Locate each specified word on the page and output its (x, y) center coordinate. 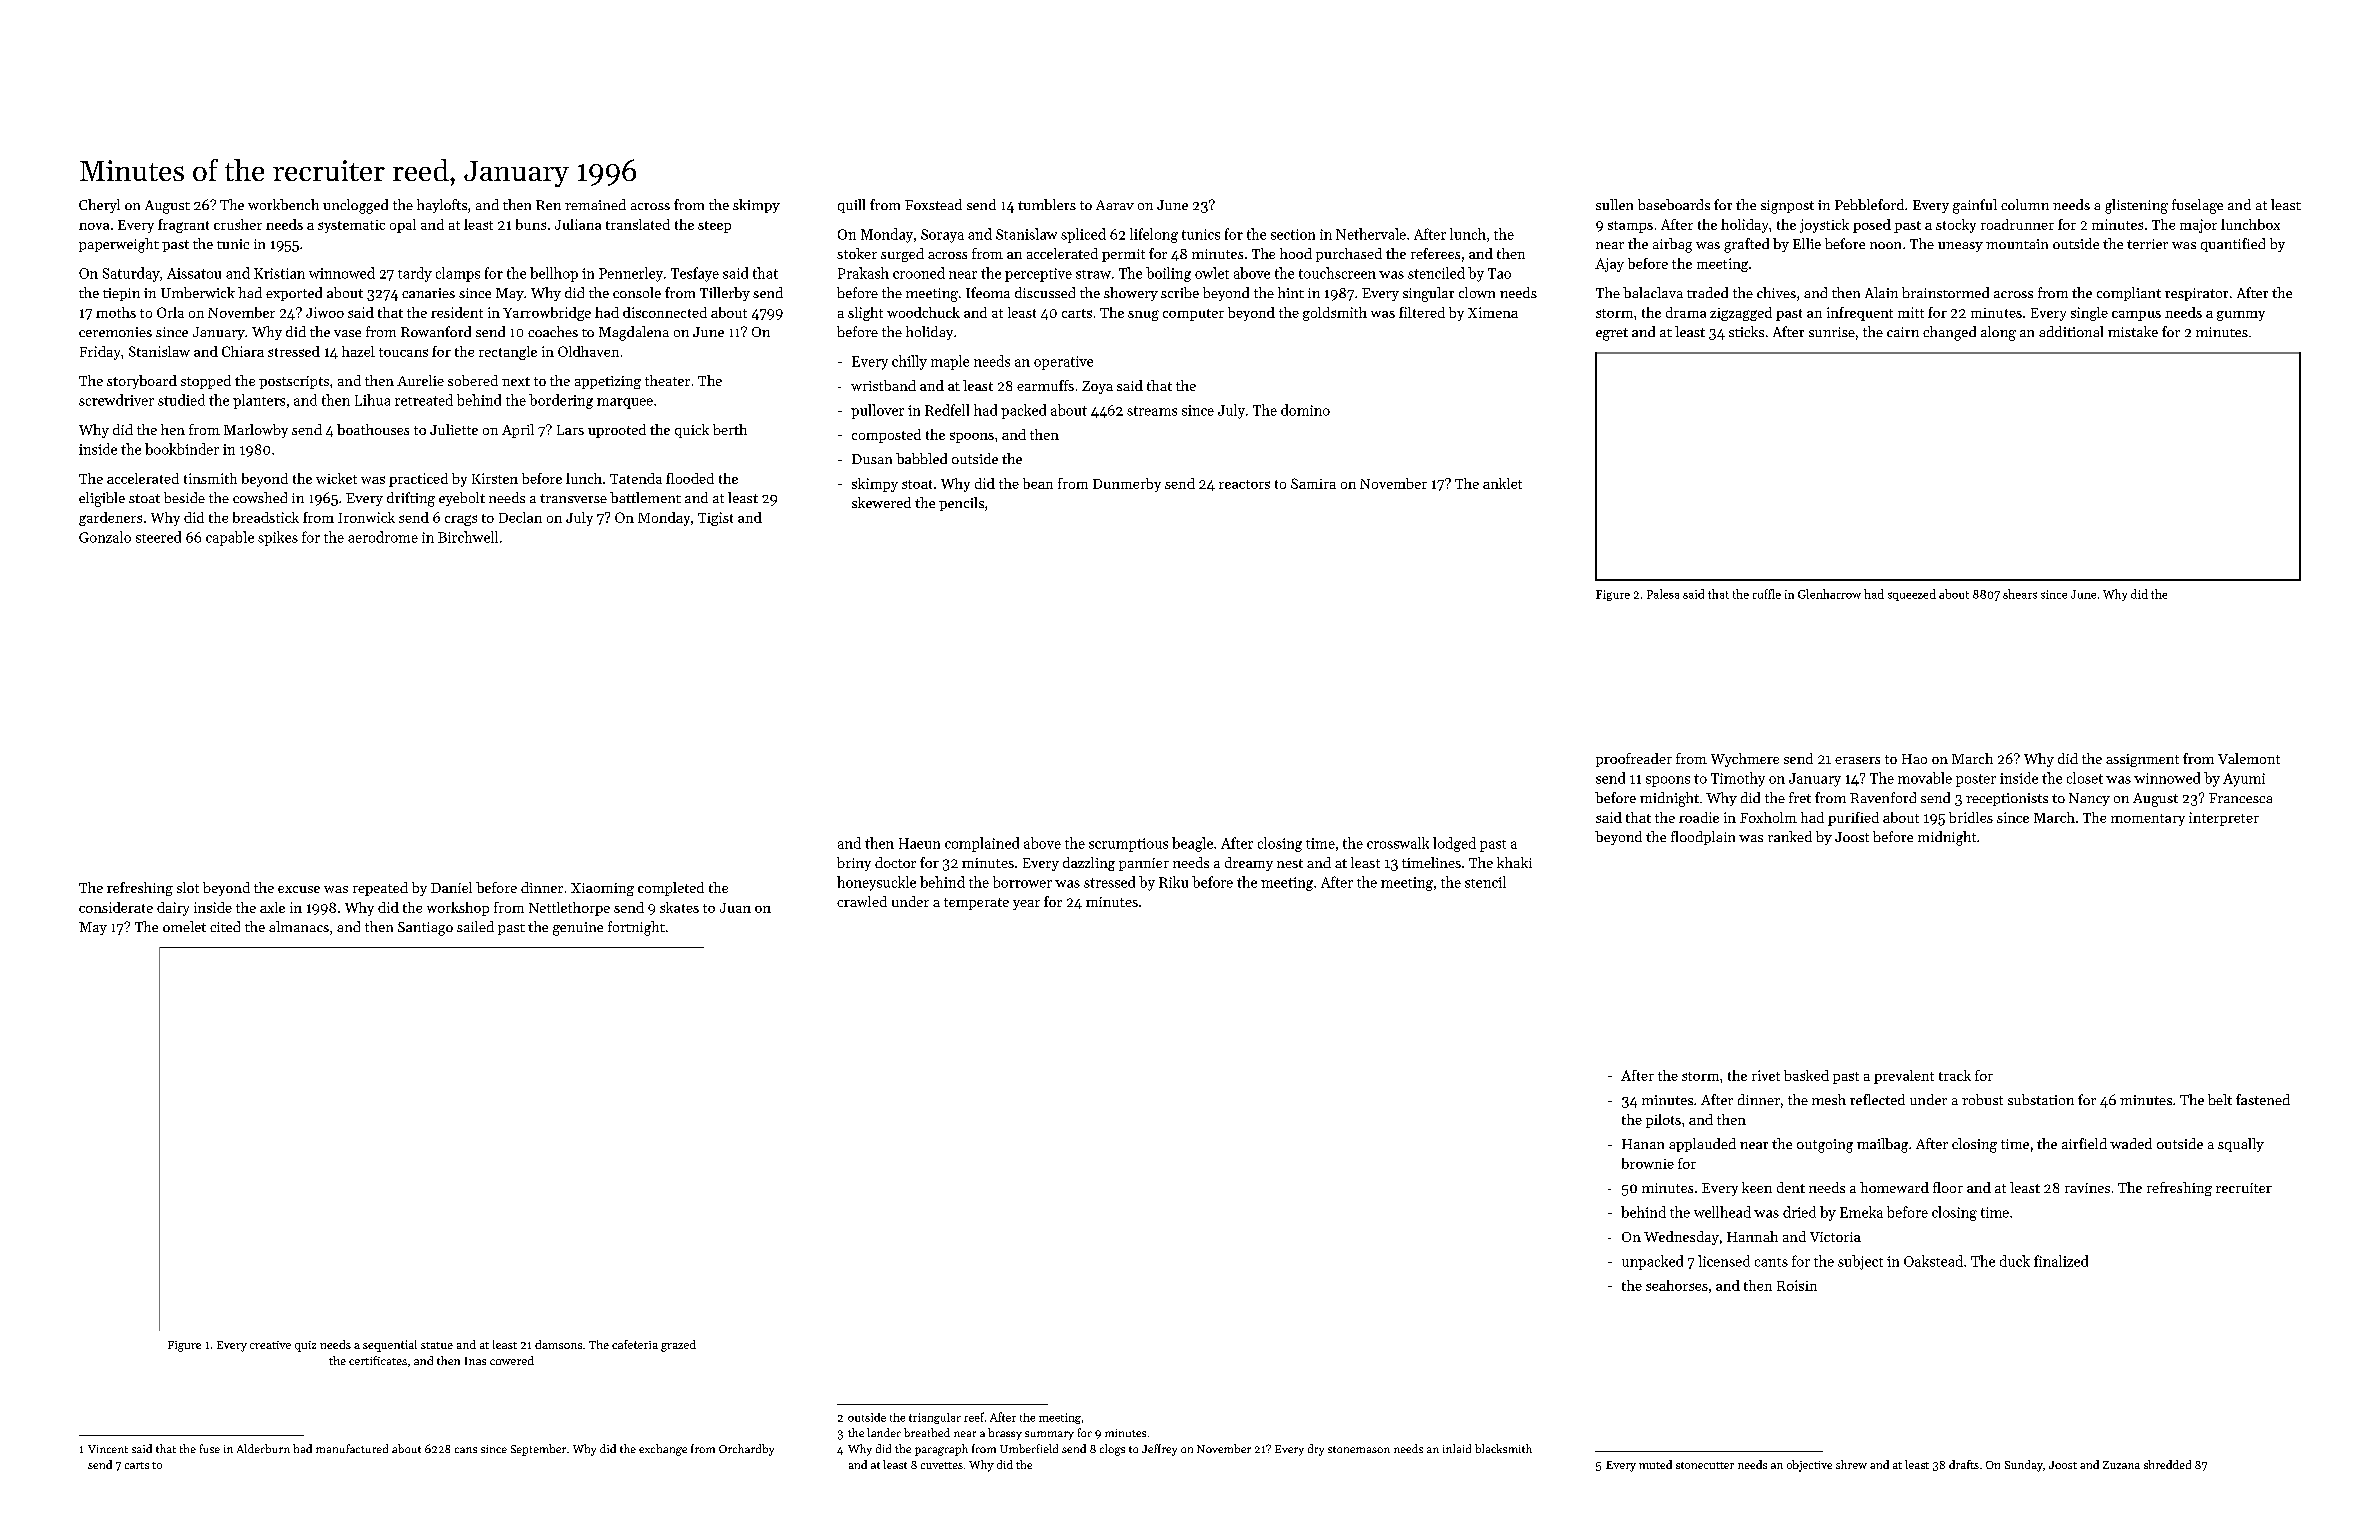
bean (1038, 483)
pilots (1663, 1121)
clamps (458, 274)
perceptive (1038, 275)
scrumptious (1128, 845)
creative (270, 1345)
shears (2020, 594)
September (538, 1450)
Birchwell (468, 537)
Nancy (2089, 799)
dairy (173, 909)
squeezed (1912, 595)
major (2198, 226)
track (1955, 1075)
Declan (520, 517)
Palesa (1663, 594)
